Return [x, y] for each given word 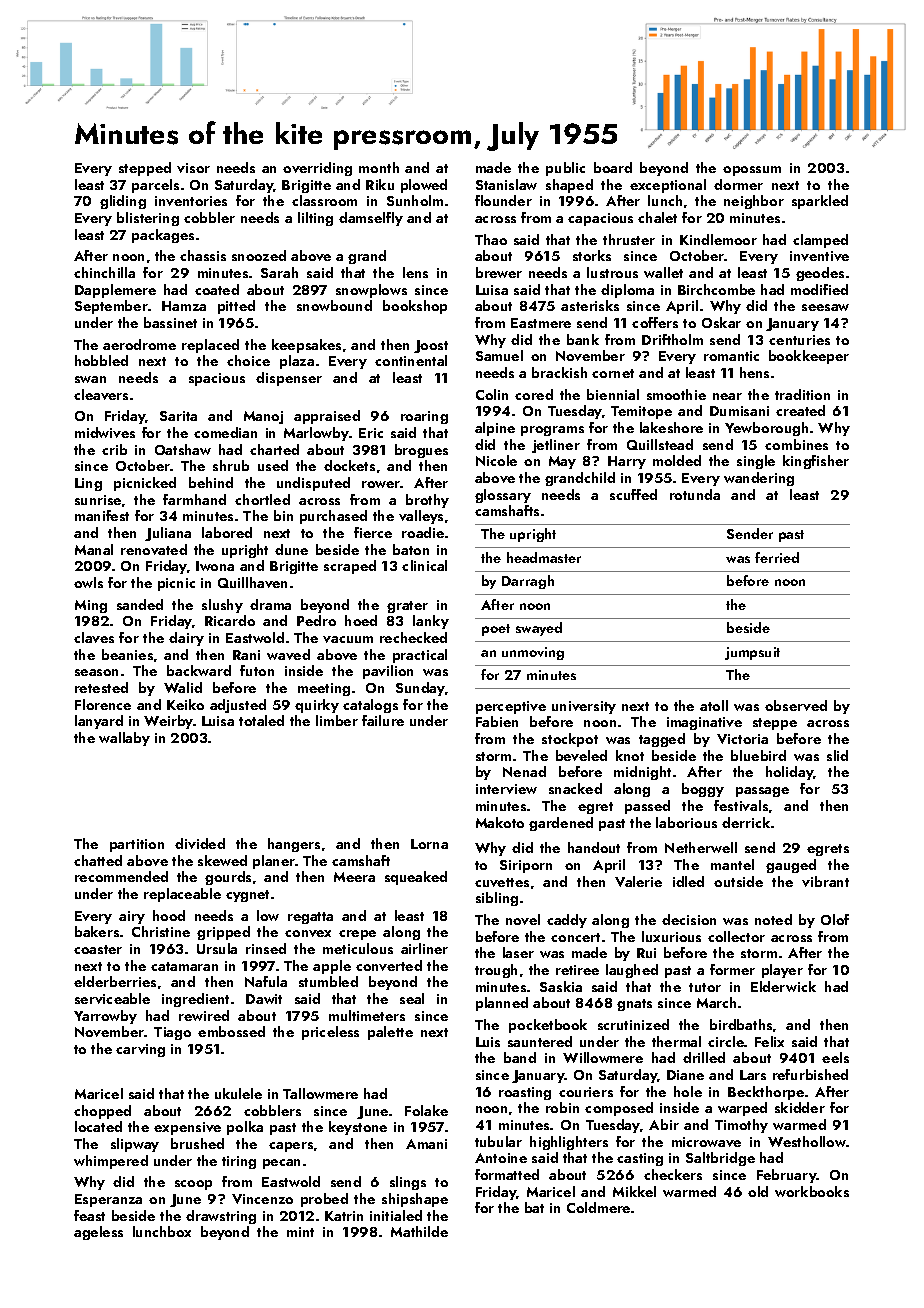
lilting [315, 219]
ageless [98, 1233]
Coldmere [598, 1207]
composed [619, 1109]
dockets [349, 465]
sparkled [820, 202]
